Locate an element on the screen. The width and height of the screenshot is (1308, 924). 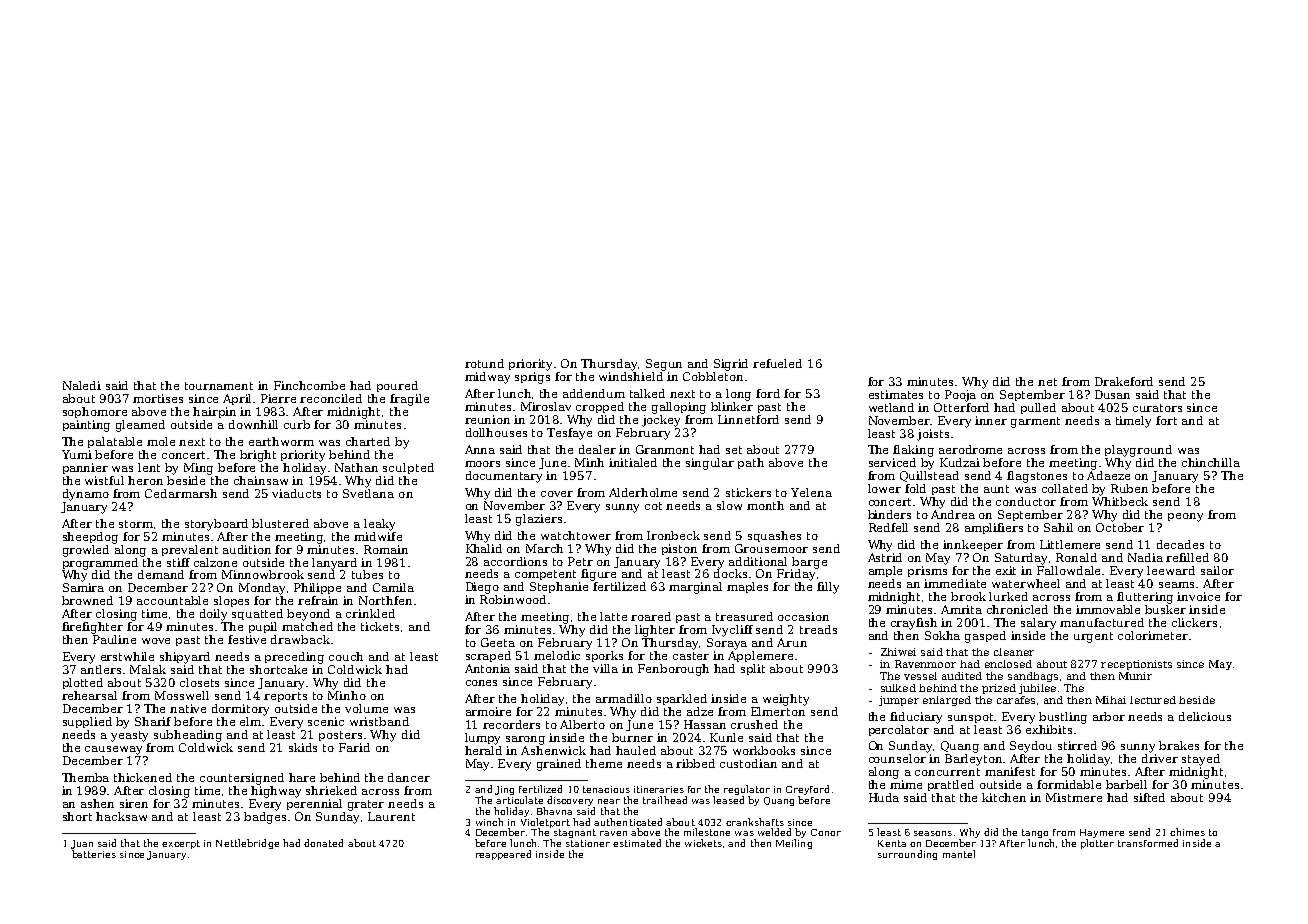
brakes is located at coordinates (1179, 745).
